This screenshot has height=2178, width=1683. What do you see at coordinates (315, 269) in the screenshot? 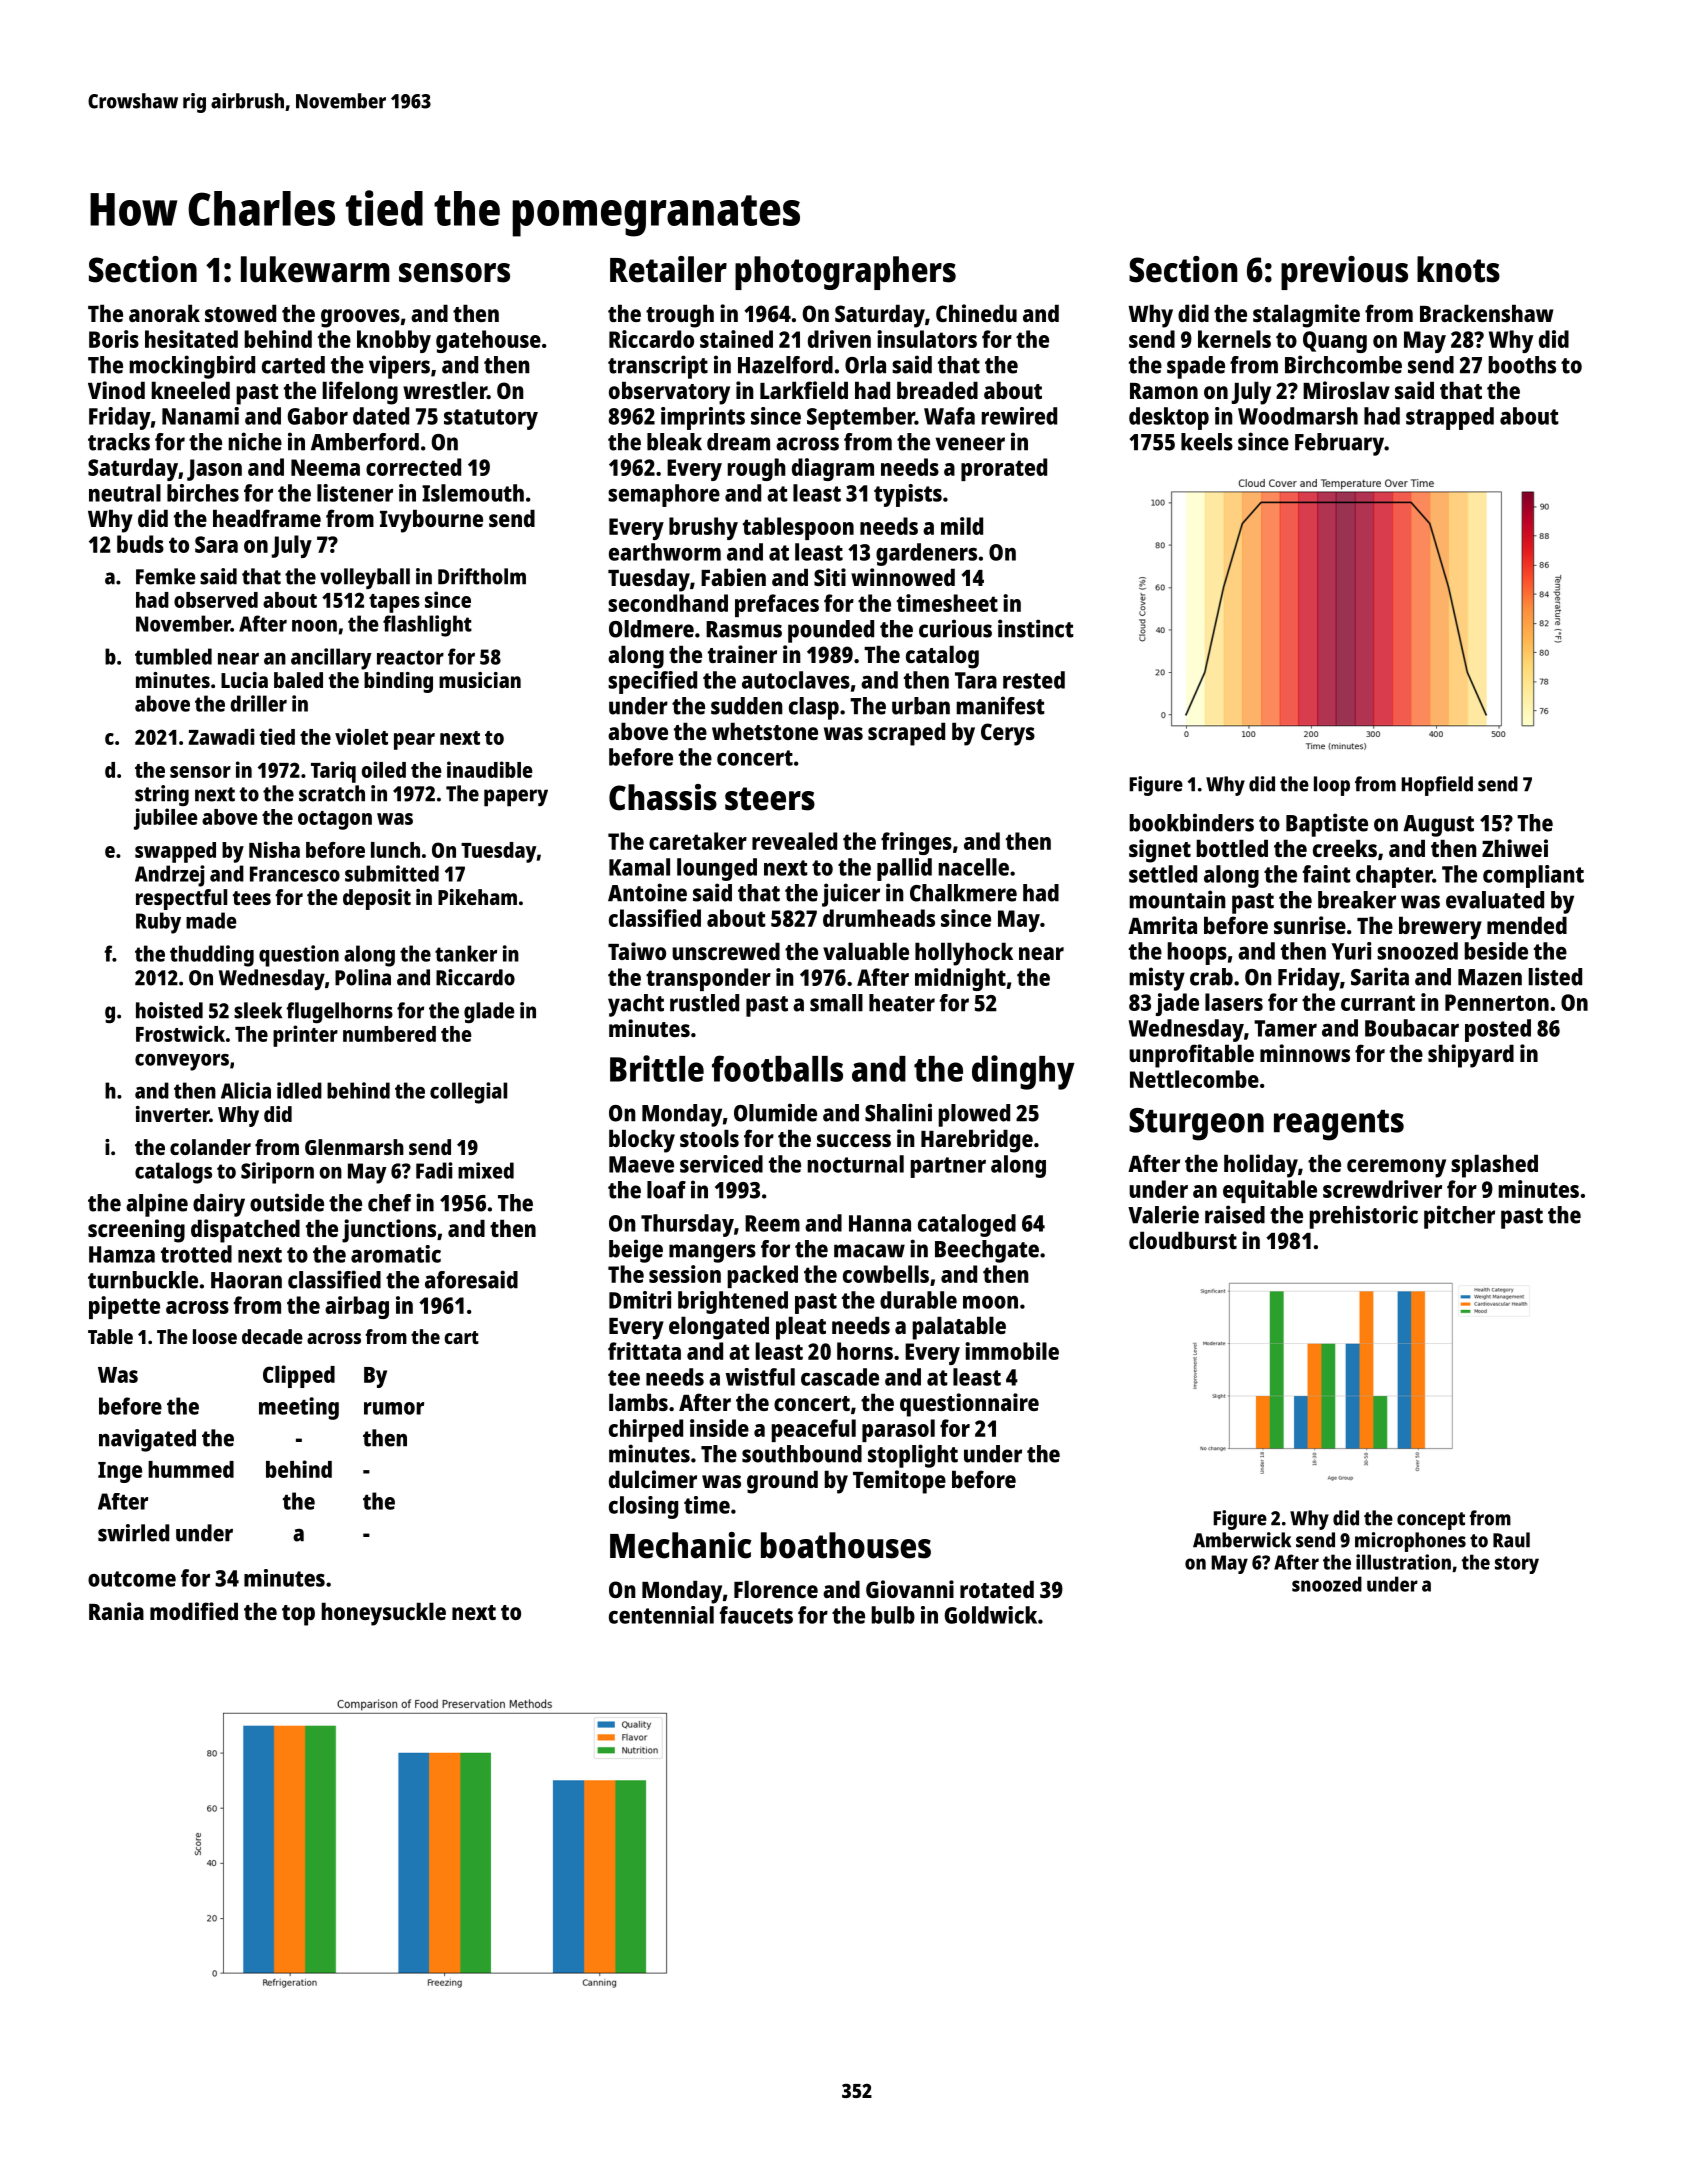
I see `lukewarm` at bounding box center [315, 269].
